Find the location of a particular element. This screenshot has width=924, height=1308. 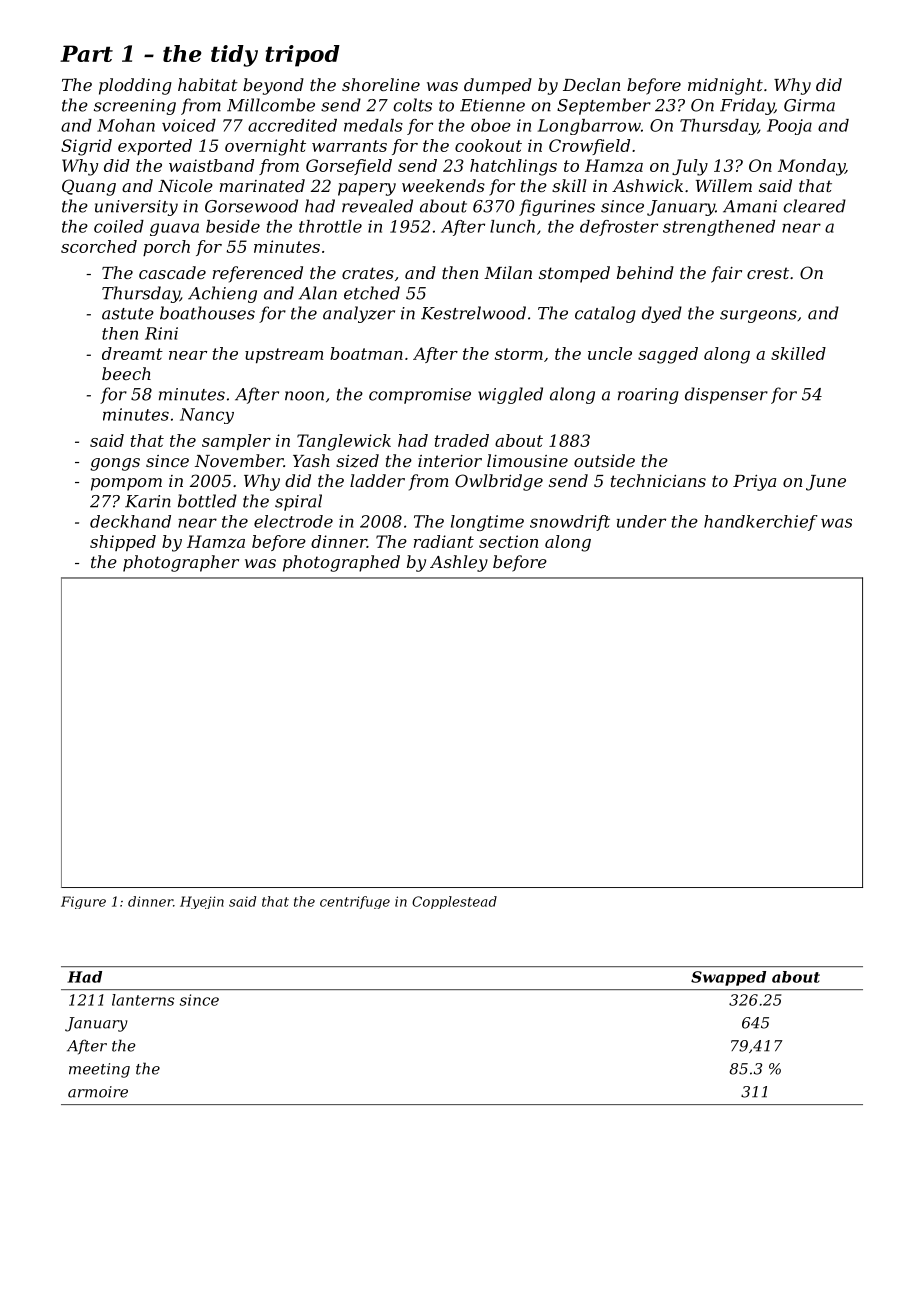

Swapped is located at coordinates (728, 978).
